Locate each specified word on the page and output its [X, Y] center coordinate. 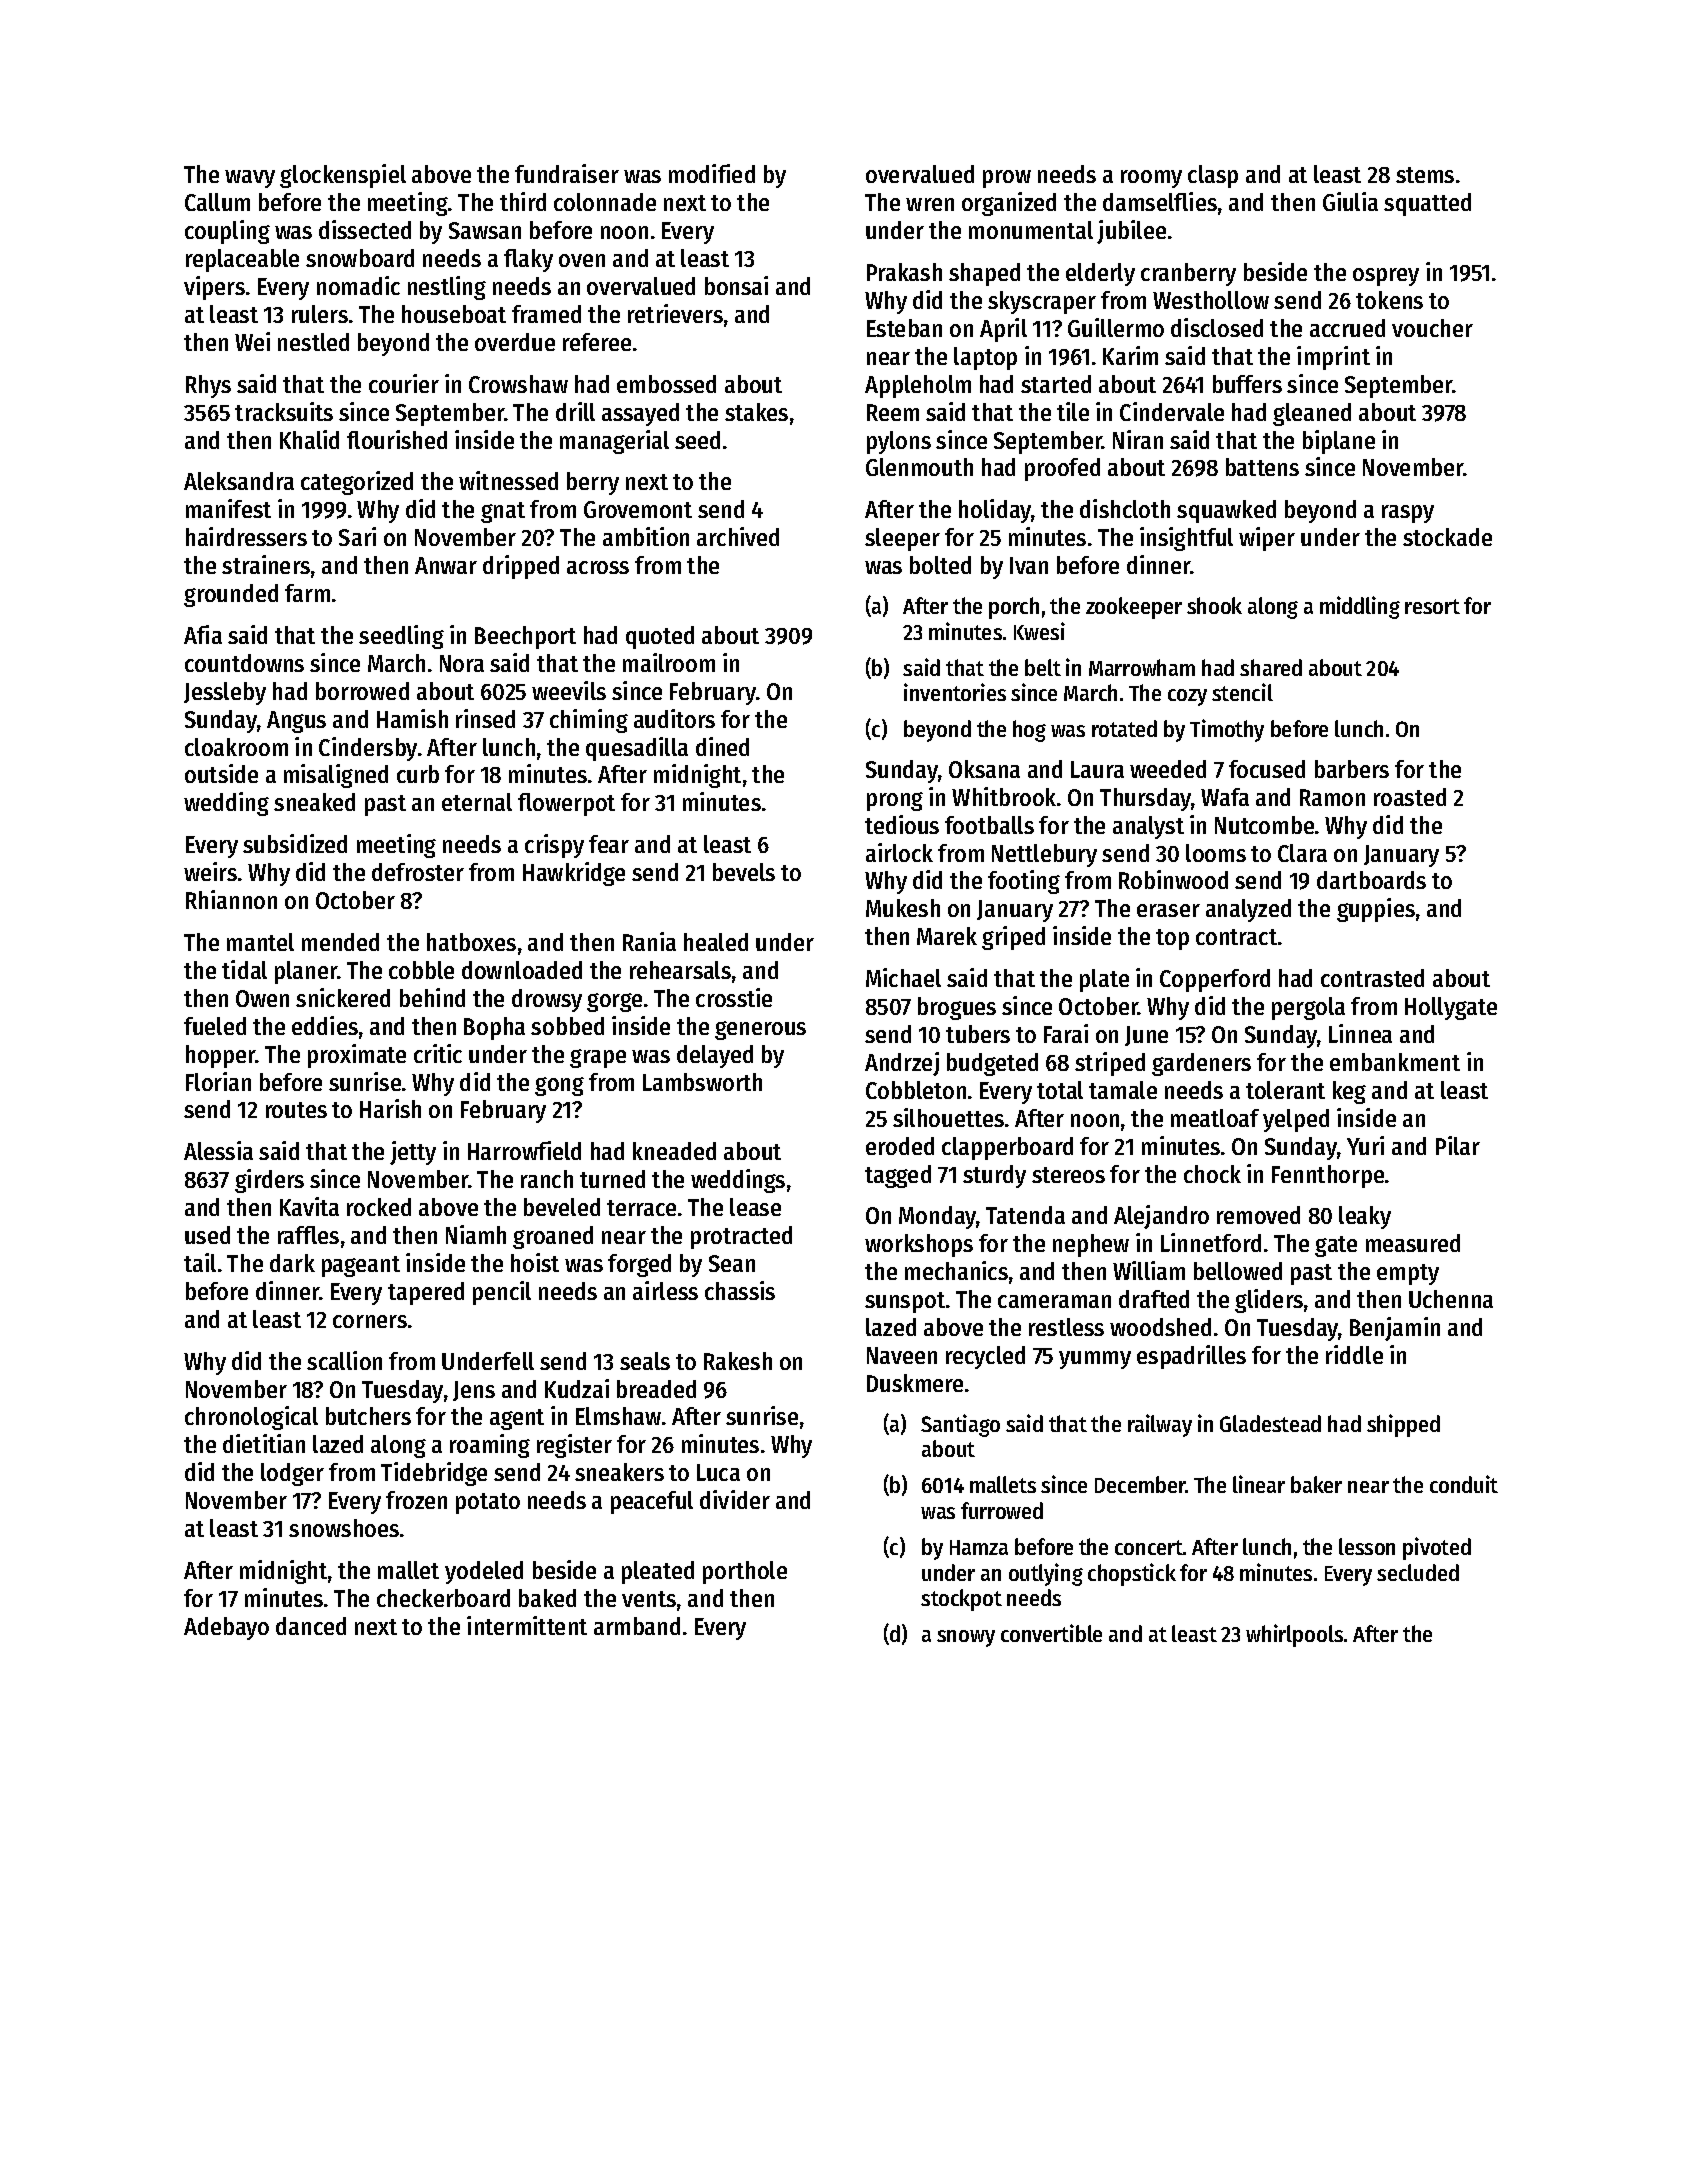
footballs [989, 825]
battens [1262, 467]
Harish [390, 1108]
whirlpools [1294, 1635]
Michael [903, 977]
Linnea [1360, 1033]
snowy [966, 1638]
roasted [1410, 797]
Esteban [904, 328]
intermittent [527, 1625]
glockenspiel [343, 176]
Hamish [412, 718]
